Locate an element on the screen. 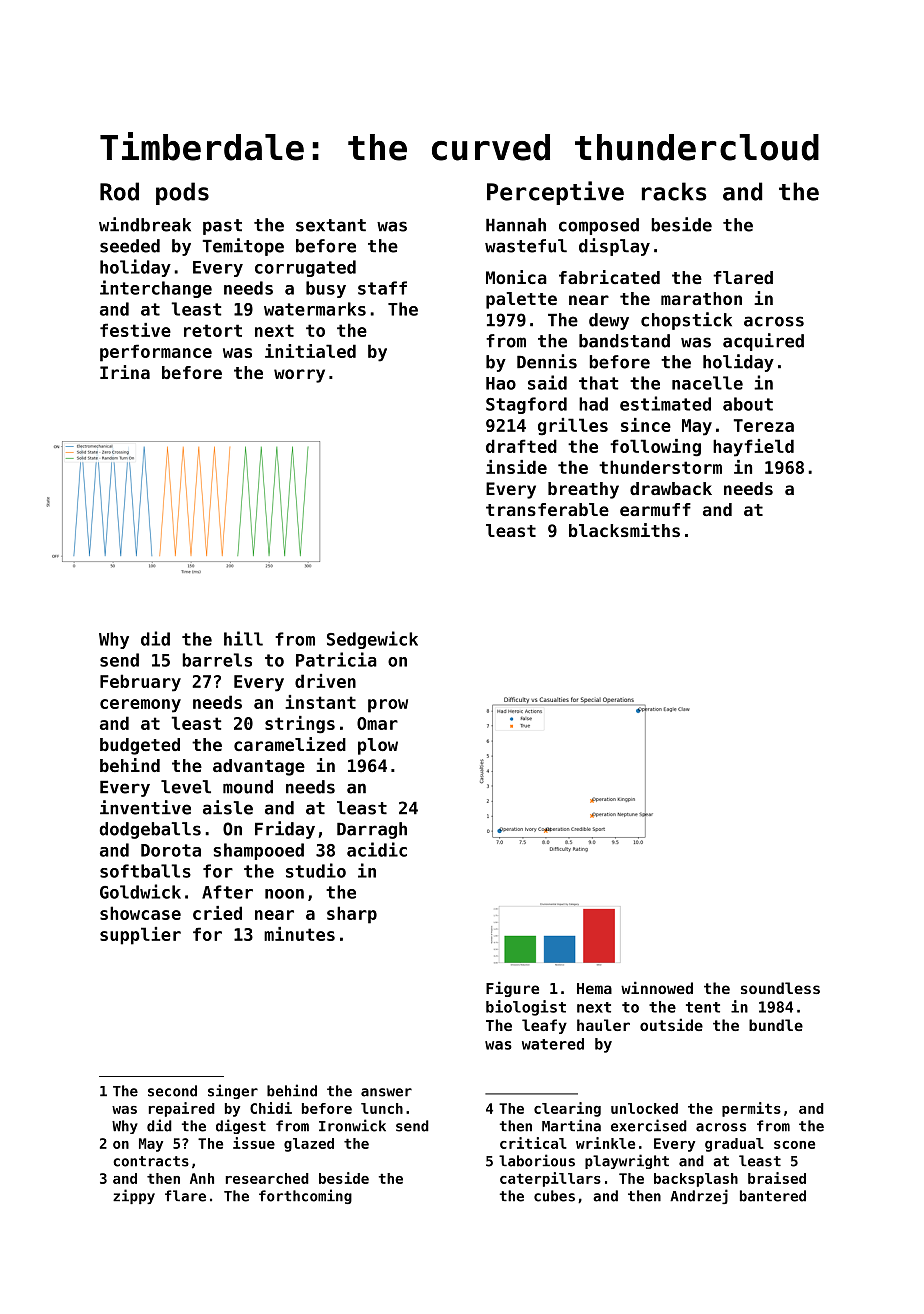 The image size is (924, 1314). sextant is located at coordinates (331, 225).
